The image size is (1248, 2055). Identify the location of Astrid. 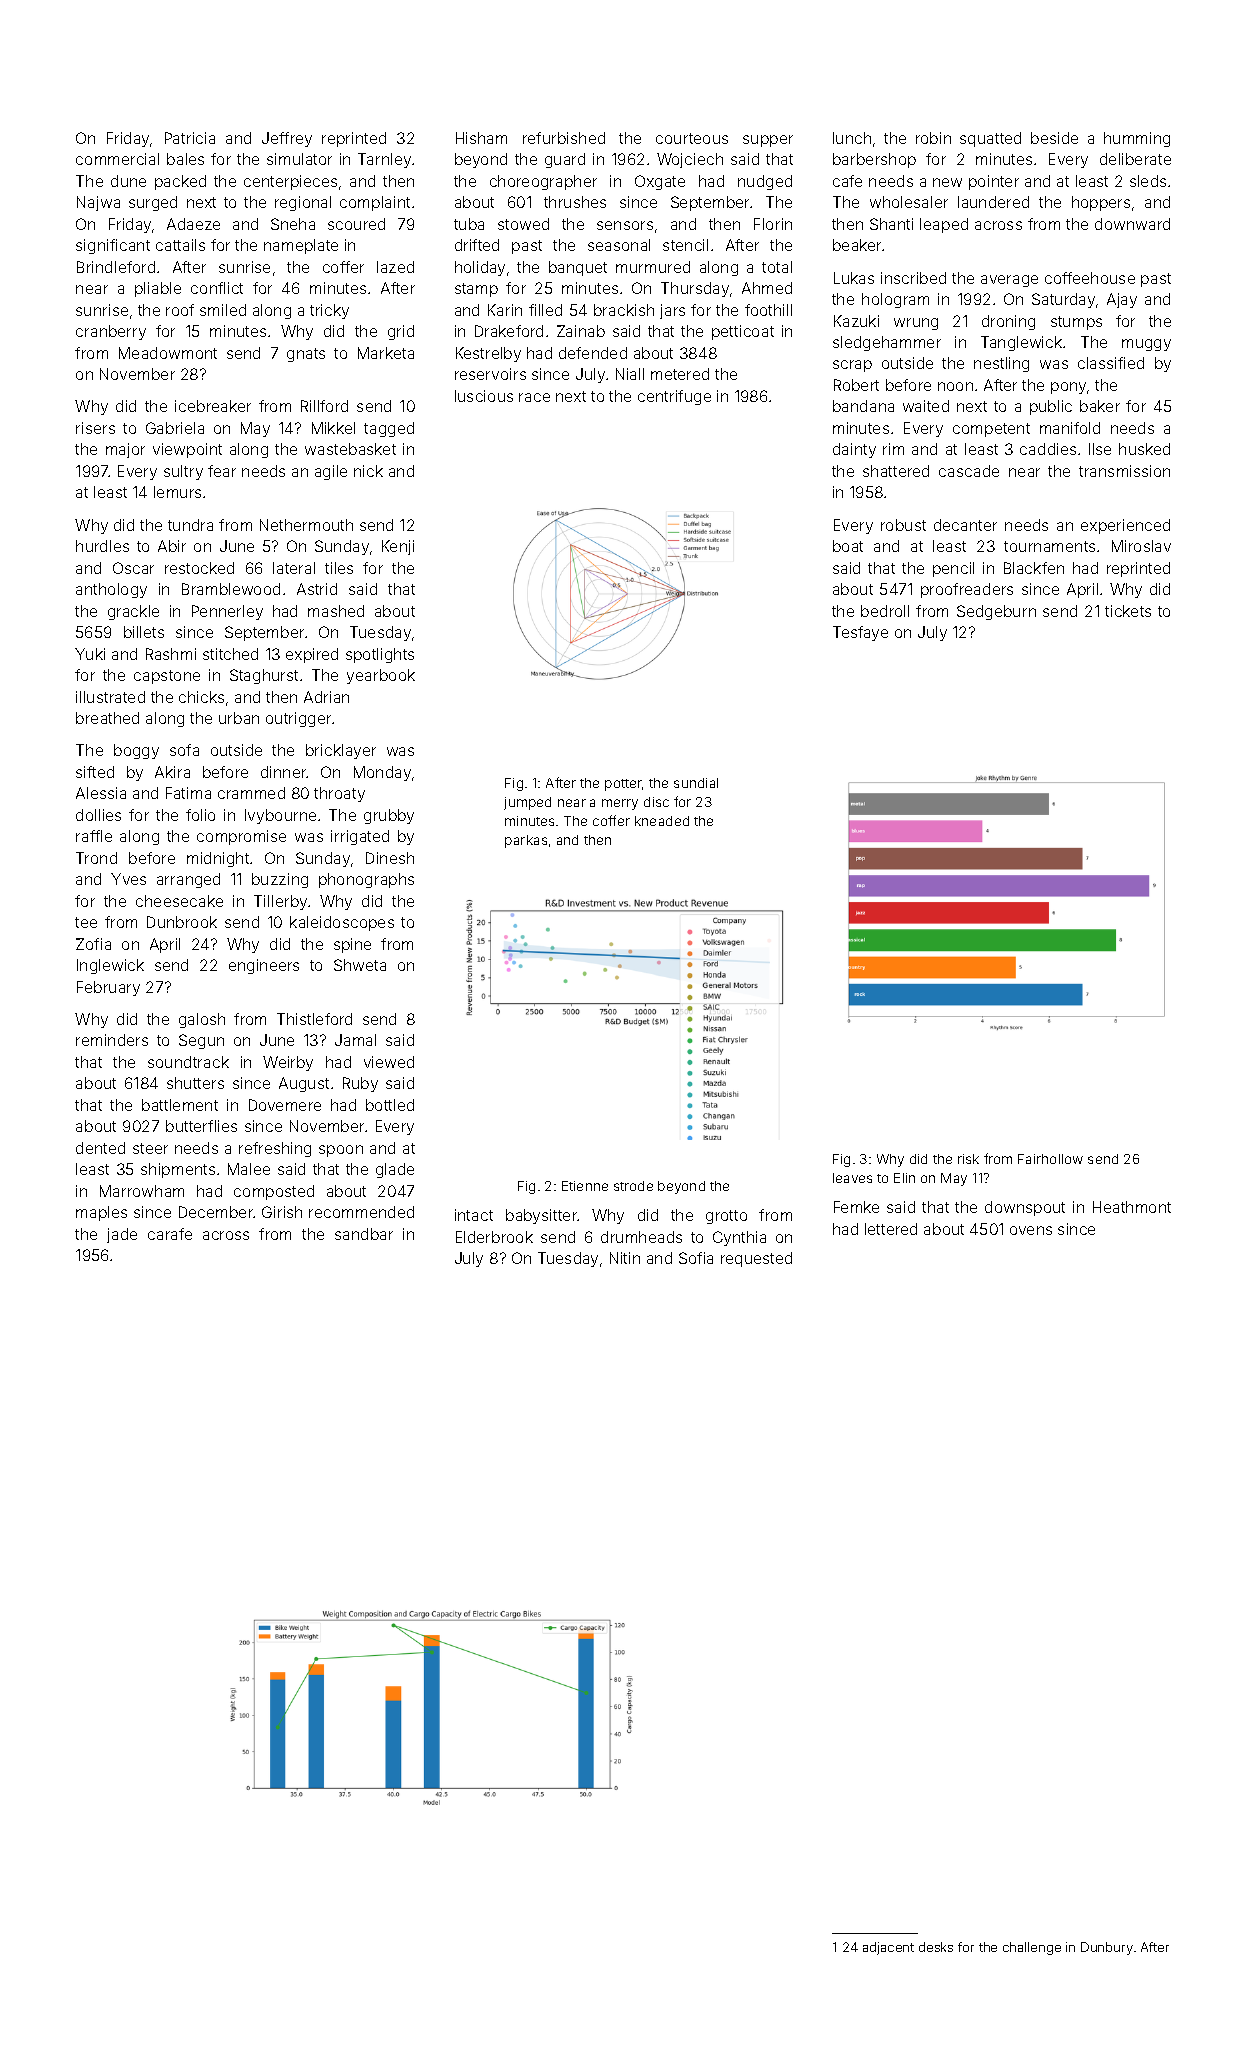
(317, 589).
